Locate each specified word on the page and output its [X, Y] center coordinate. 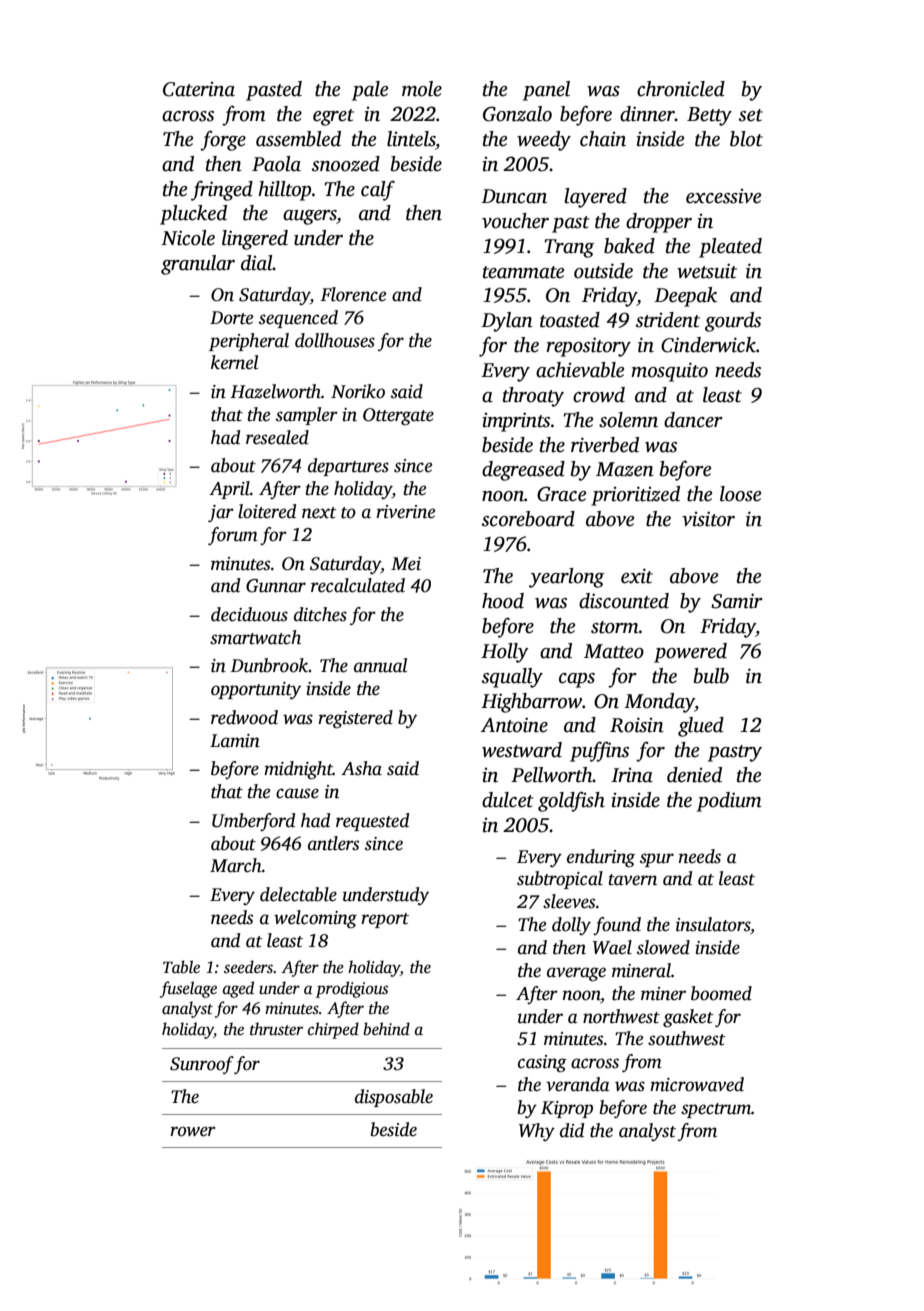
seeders [248, 967]
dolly [571, 926]
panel [546, 91]
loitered [267, 511]
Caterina [199, 89]
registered [355, 719]
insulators [713, 924]
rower [192, 1132]
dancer [693, 420]
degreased [523, 471]
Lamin [235, 741]
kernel [234, 362]
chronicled [681, 89]
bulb [711, 676]
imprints [516, 422]
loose [740, 494]
